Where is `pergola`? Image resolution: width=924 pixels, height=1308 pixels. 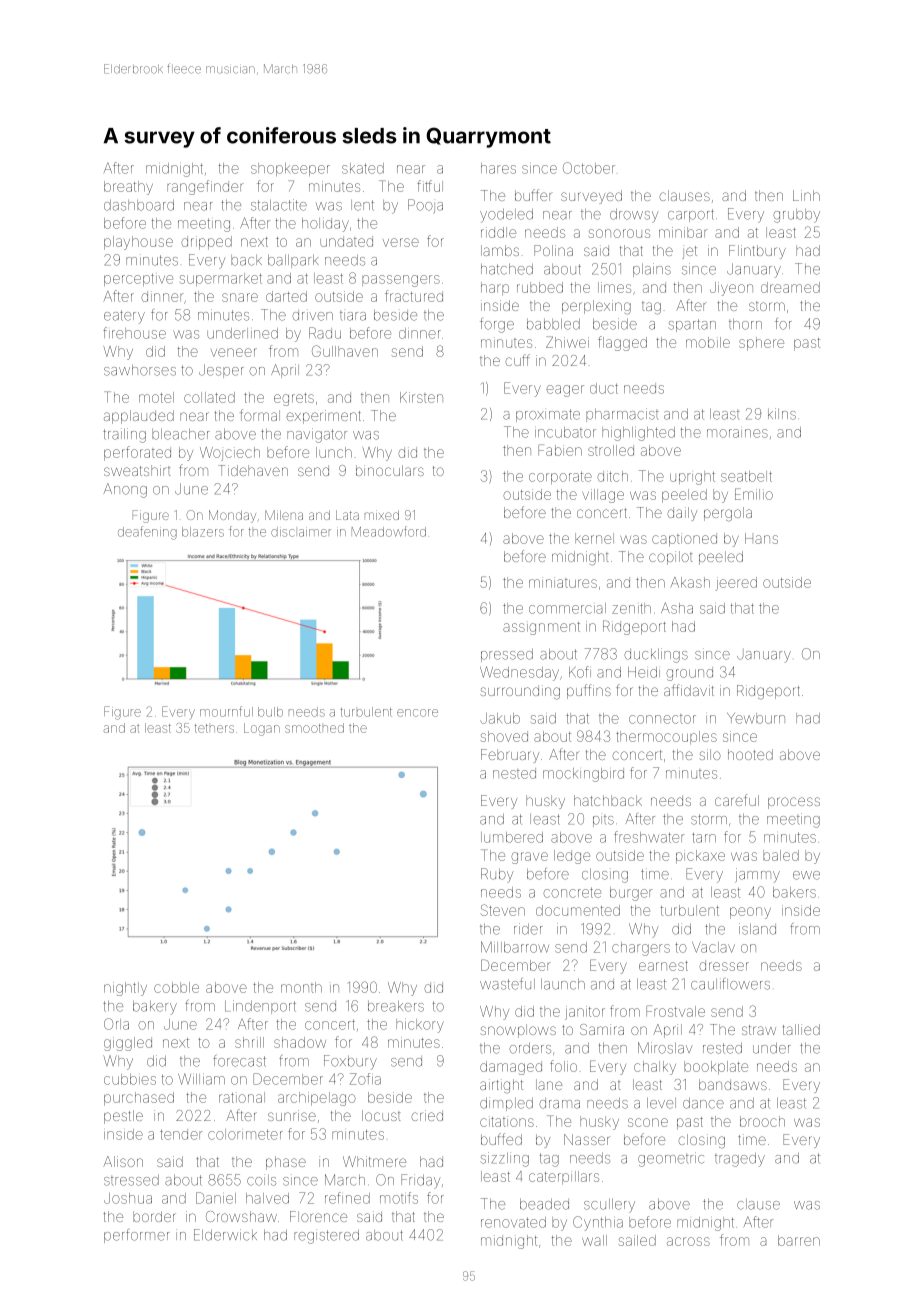
pergola is located at coordinates (728, 514).
